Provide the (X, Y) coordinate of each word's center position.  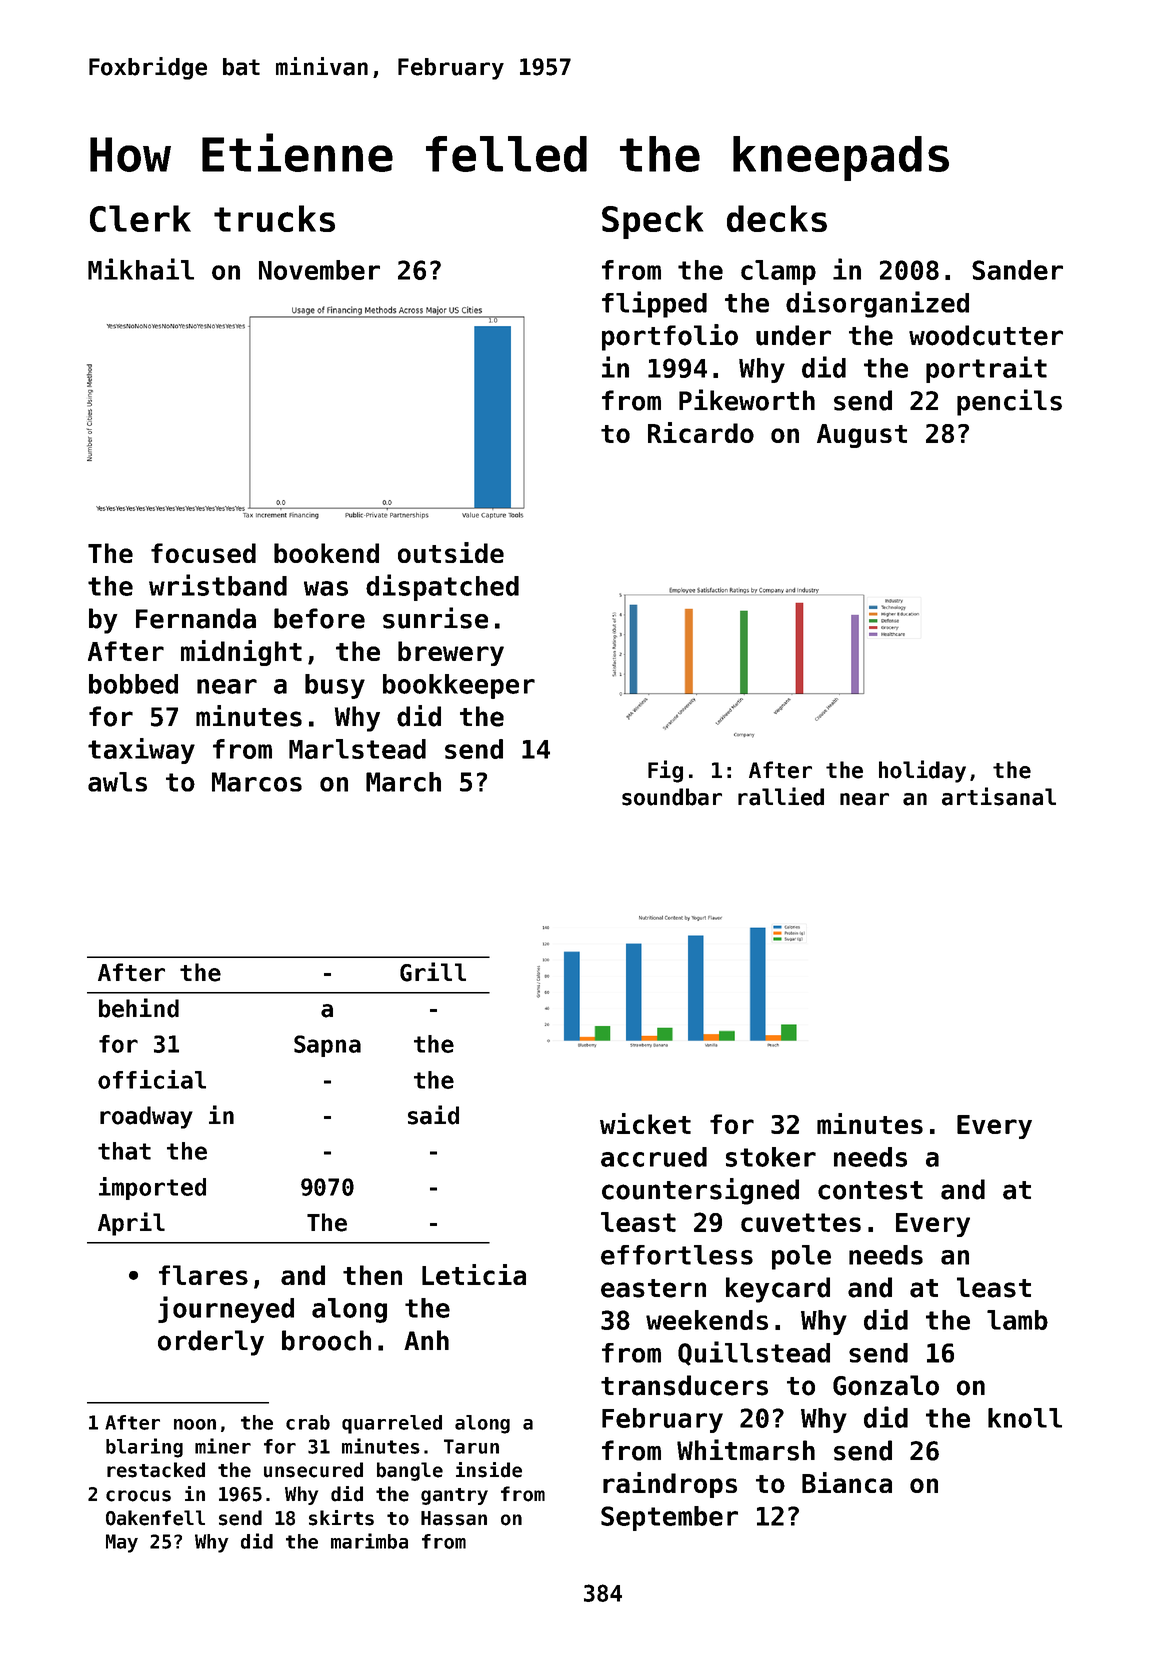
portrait (986, 369)
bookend (326, 553)
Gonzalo (886, 1385)
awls (117, 782)
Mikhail (141, 269)
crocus (138, 1496)
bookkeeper (459, 686)
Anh (426, 1340)
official (152, 1079)
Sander (1017, 270)
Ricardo (701, 432)
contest (870, 1190)
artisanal (999, 796)
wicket (645, 1123)
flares (203, 1275)
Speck (652, 222)
